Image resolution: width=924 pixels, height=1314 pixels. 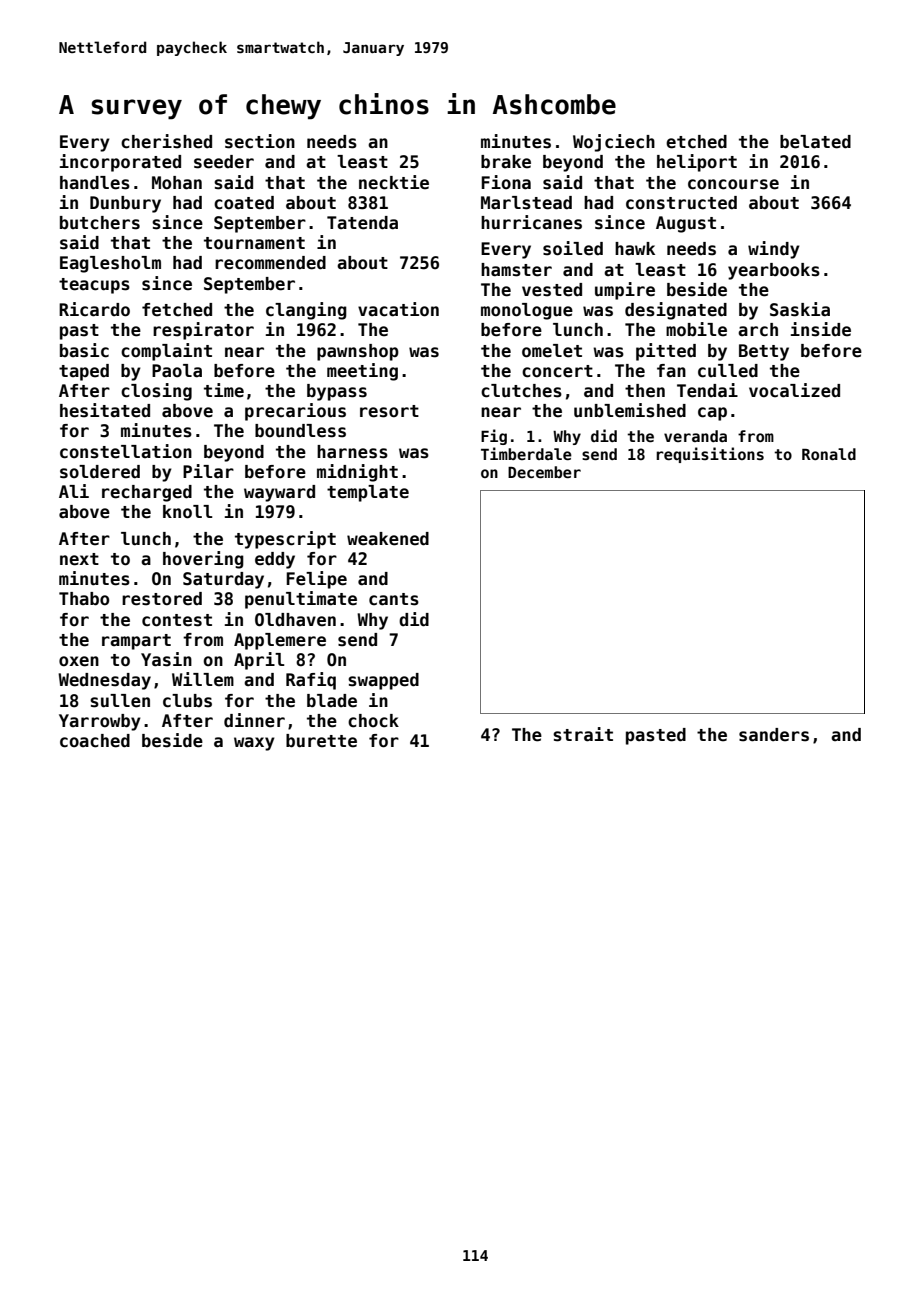 I want to click on Ricardo, so click(x=94, y=309).
